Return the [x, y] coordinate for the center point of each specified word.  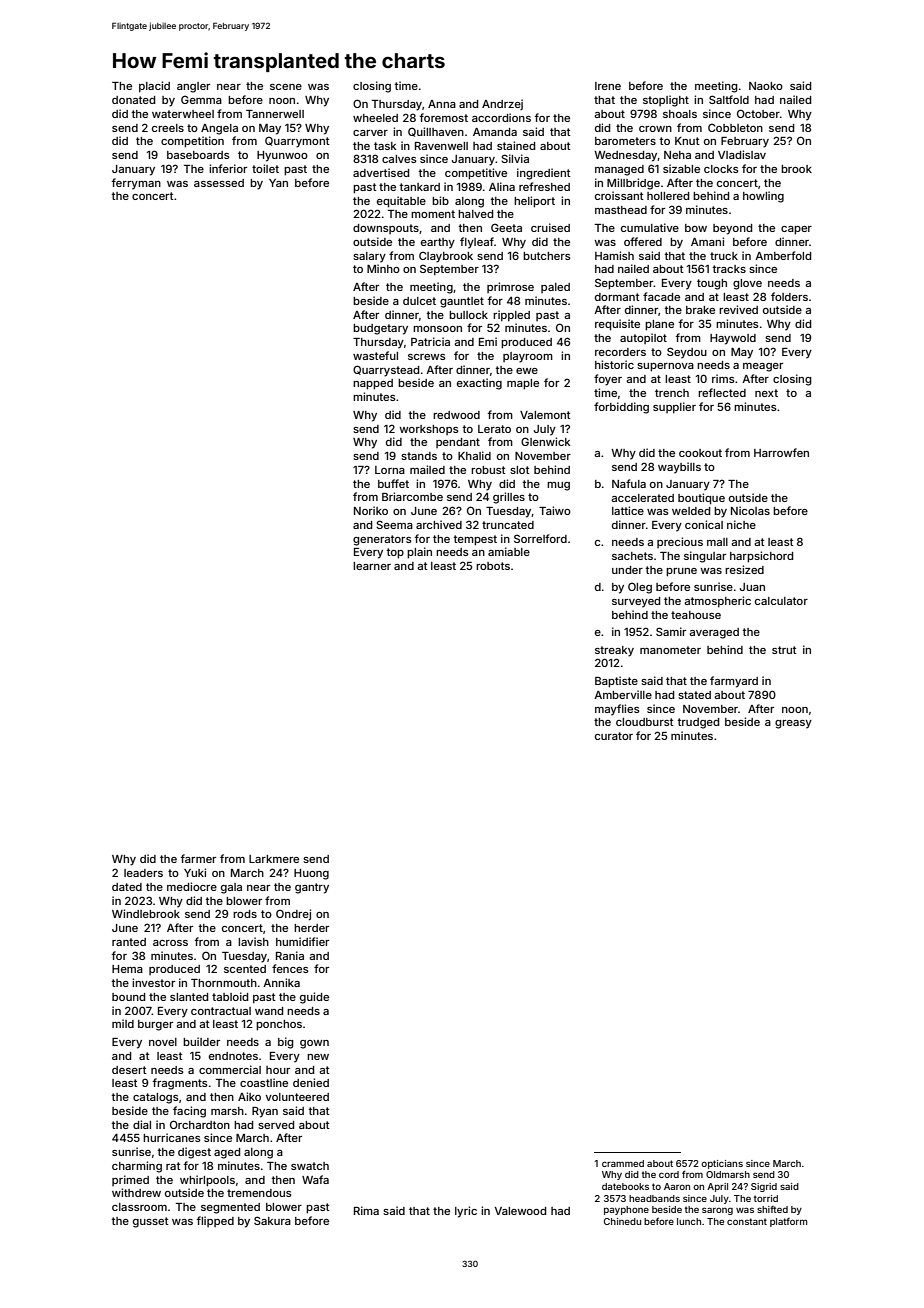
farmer [198, 858]
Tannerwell [275, 114]
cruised [550, 227]
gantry [312, 888]
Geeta [506, 227]
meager [763, 367]
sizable [681, 168]
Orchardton [200, 1124]
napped [373, 384]
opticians [722, 1164]
